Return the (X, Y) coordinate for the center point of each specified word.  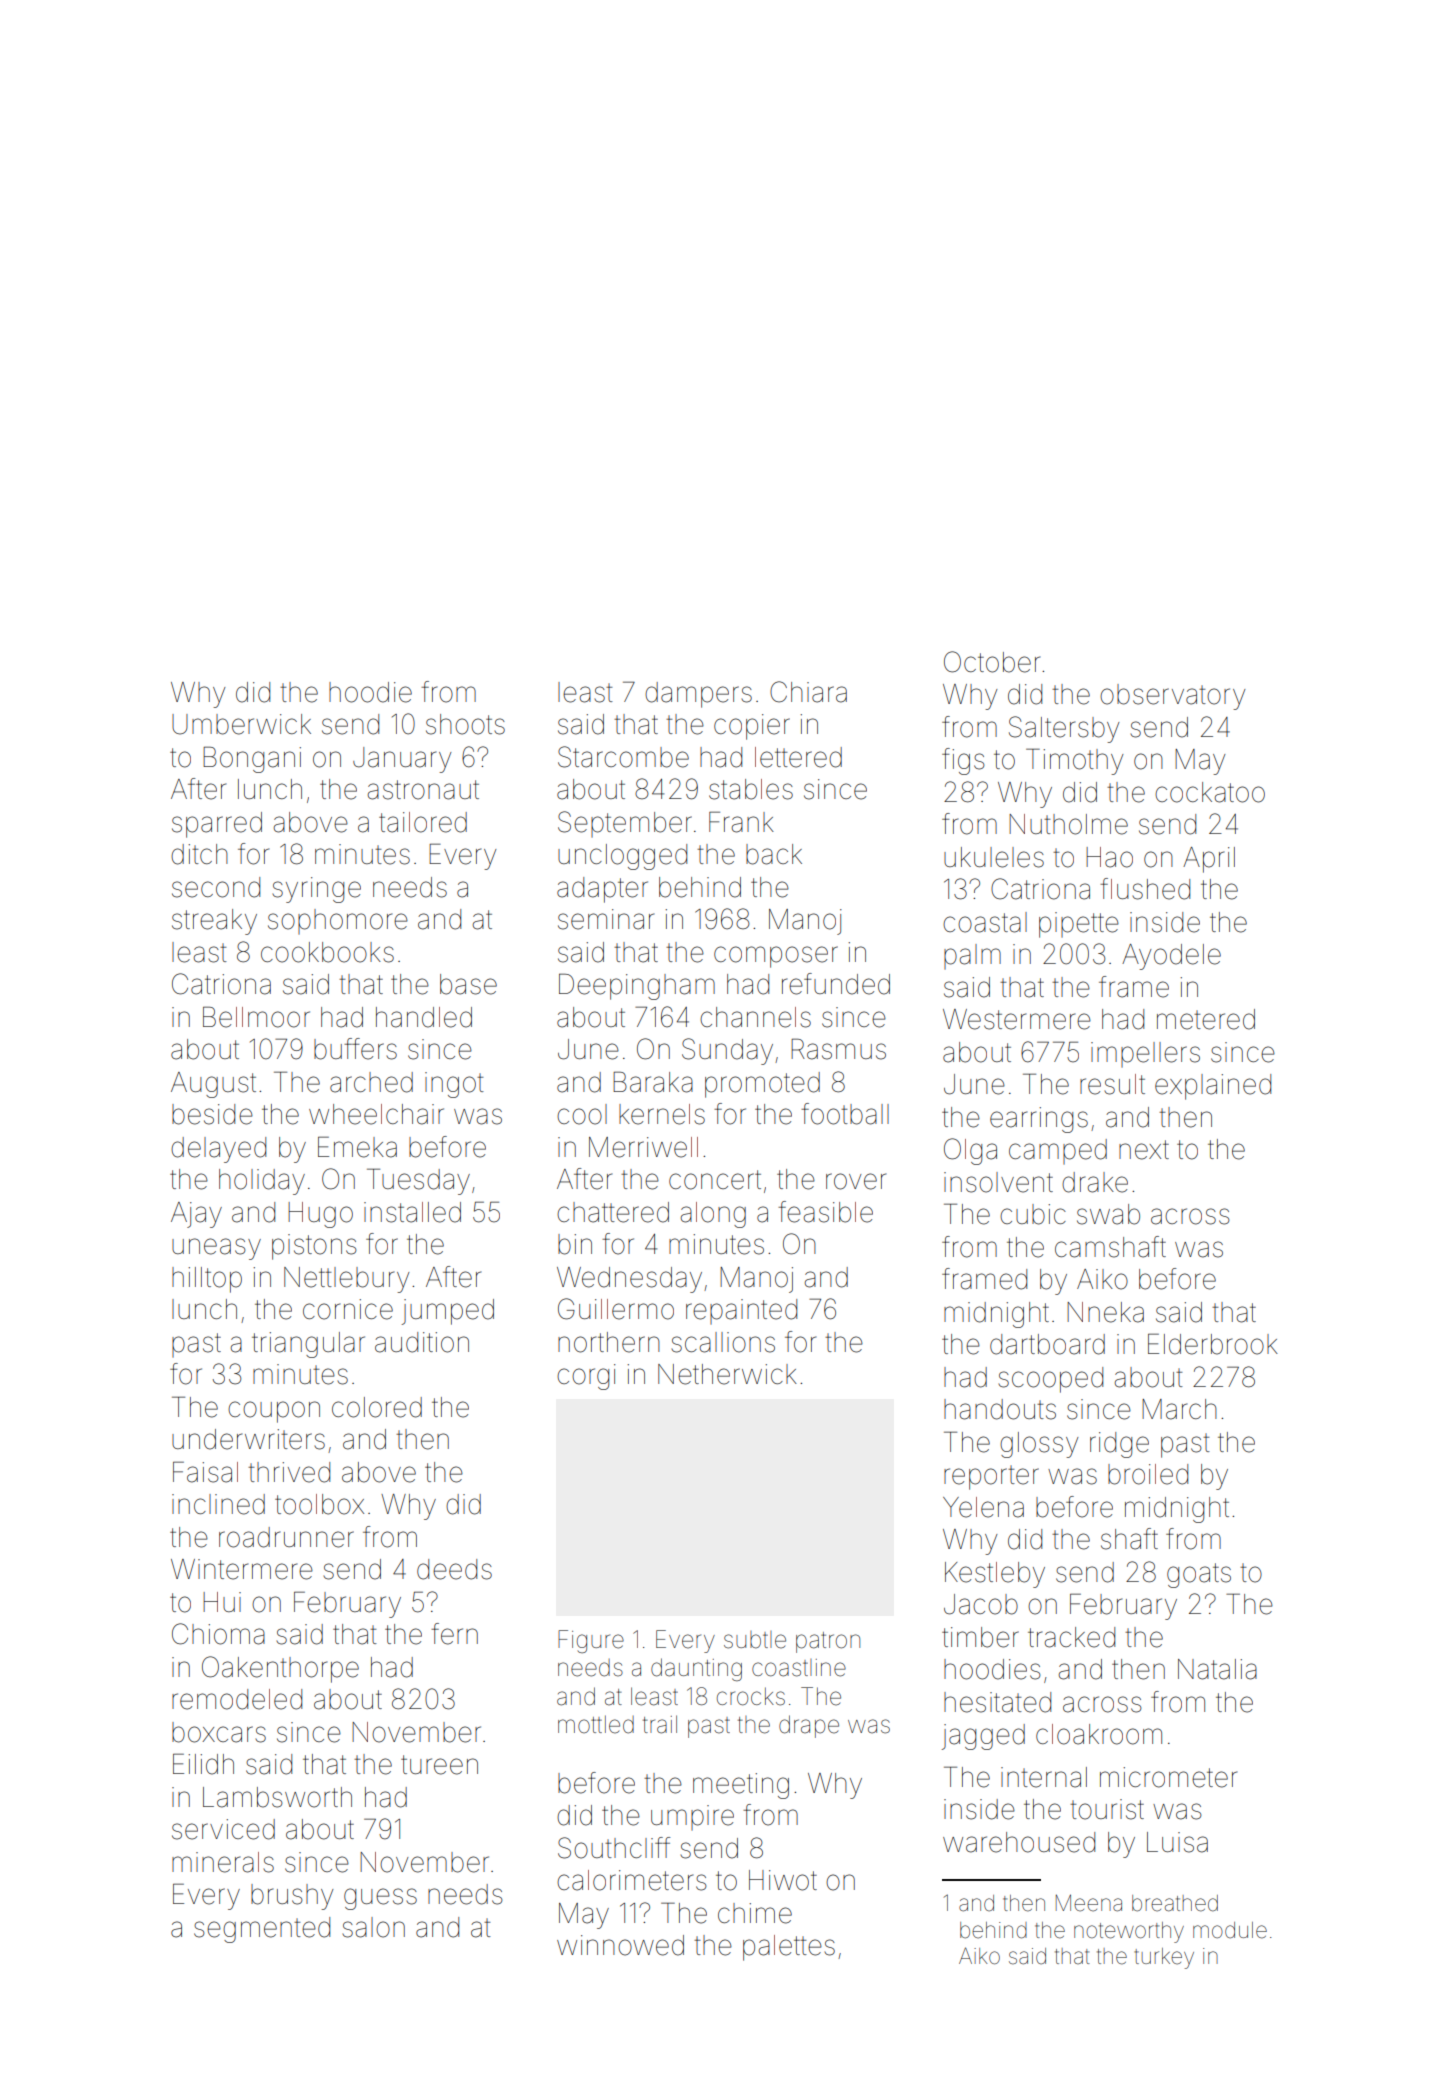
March (1179, 1409)
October (992, 662)
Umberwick (241, 724)
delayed (218, 1150)
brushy (292, 1897)
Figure (591, 1641)
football (845, 1114)
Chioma (218, 1634)
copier (752, 727)
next (1144, 1150)
